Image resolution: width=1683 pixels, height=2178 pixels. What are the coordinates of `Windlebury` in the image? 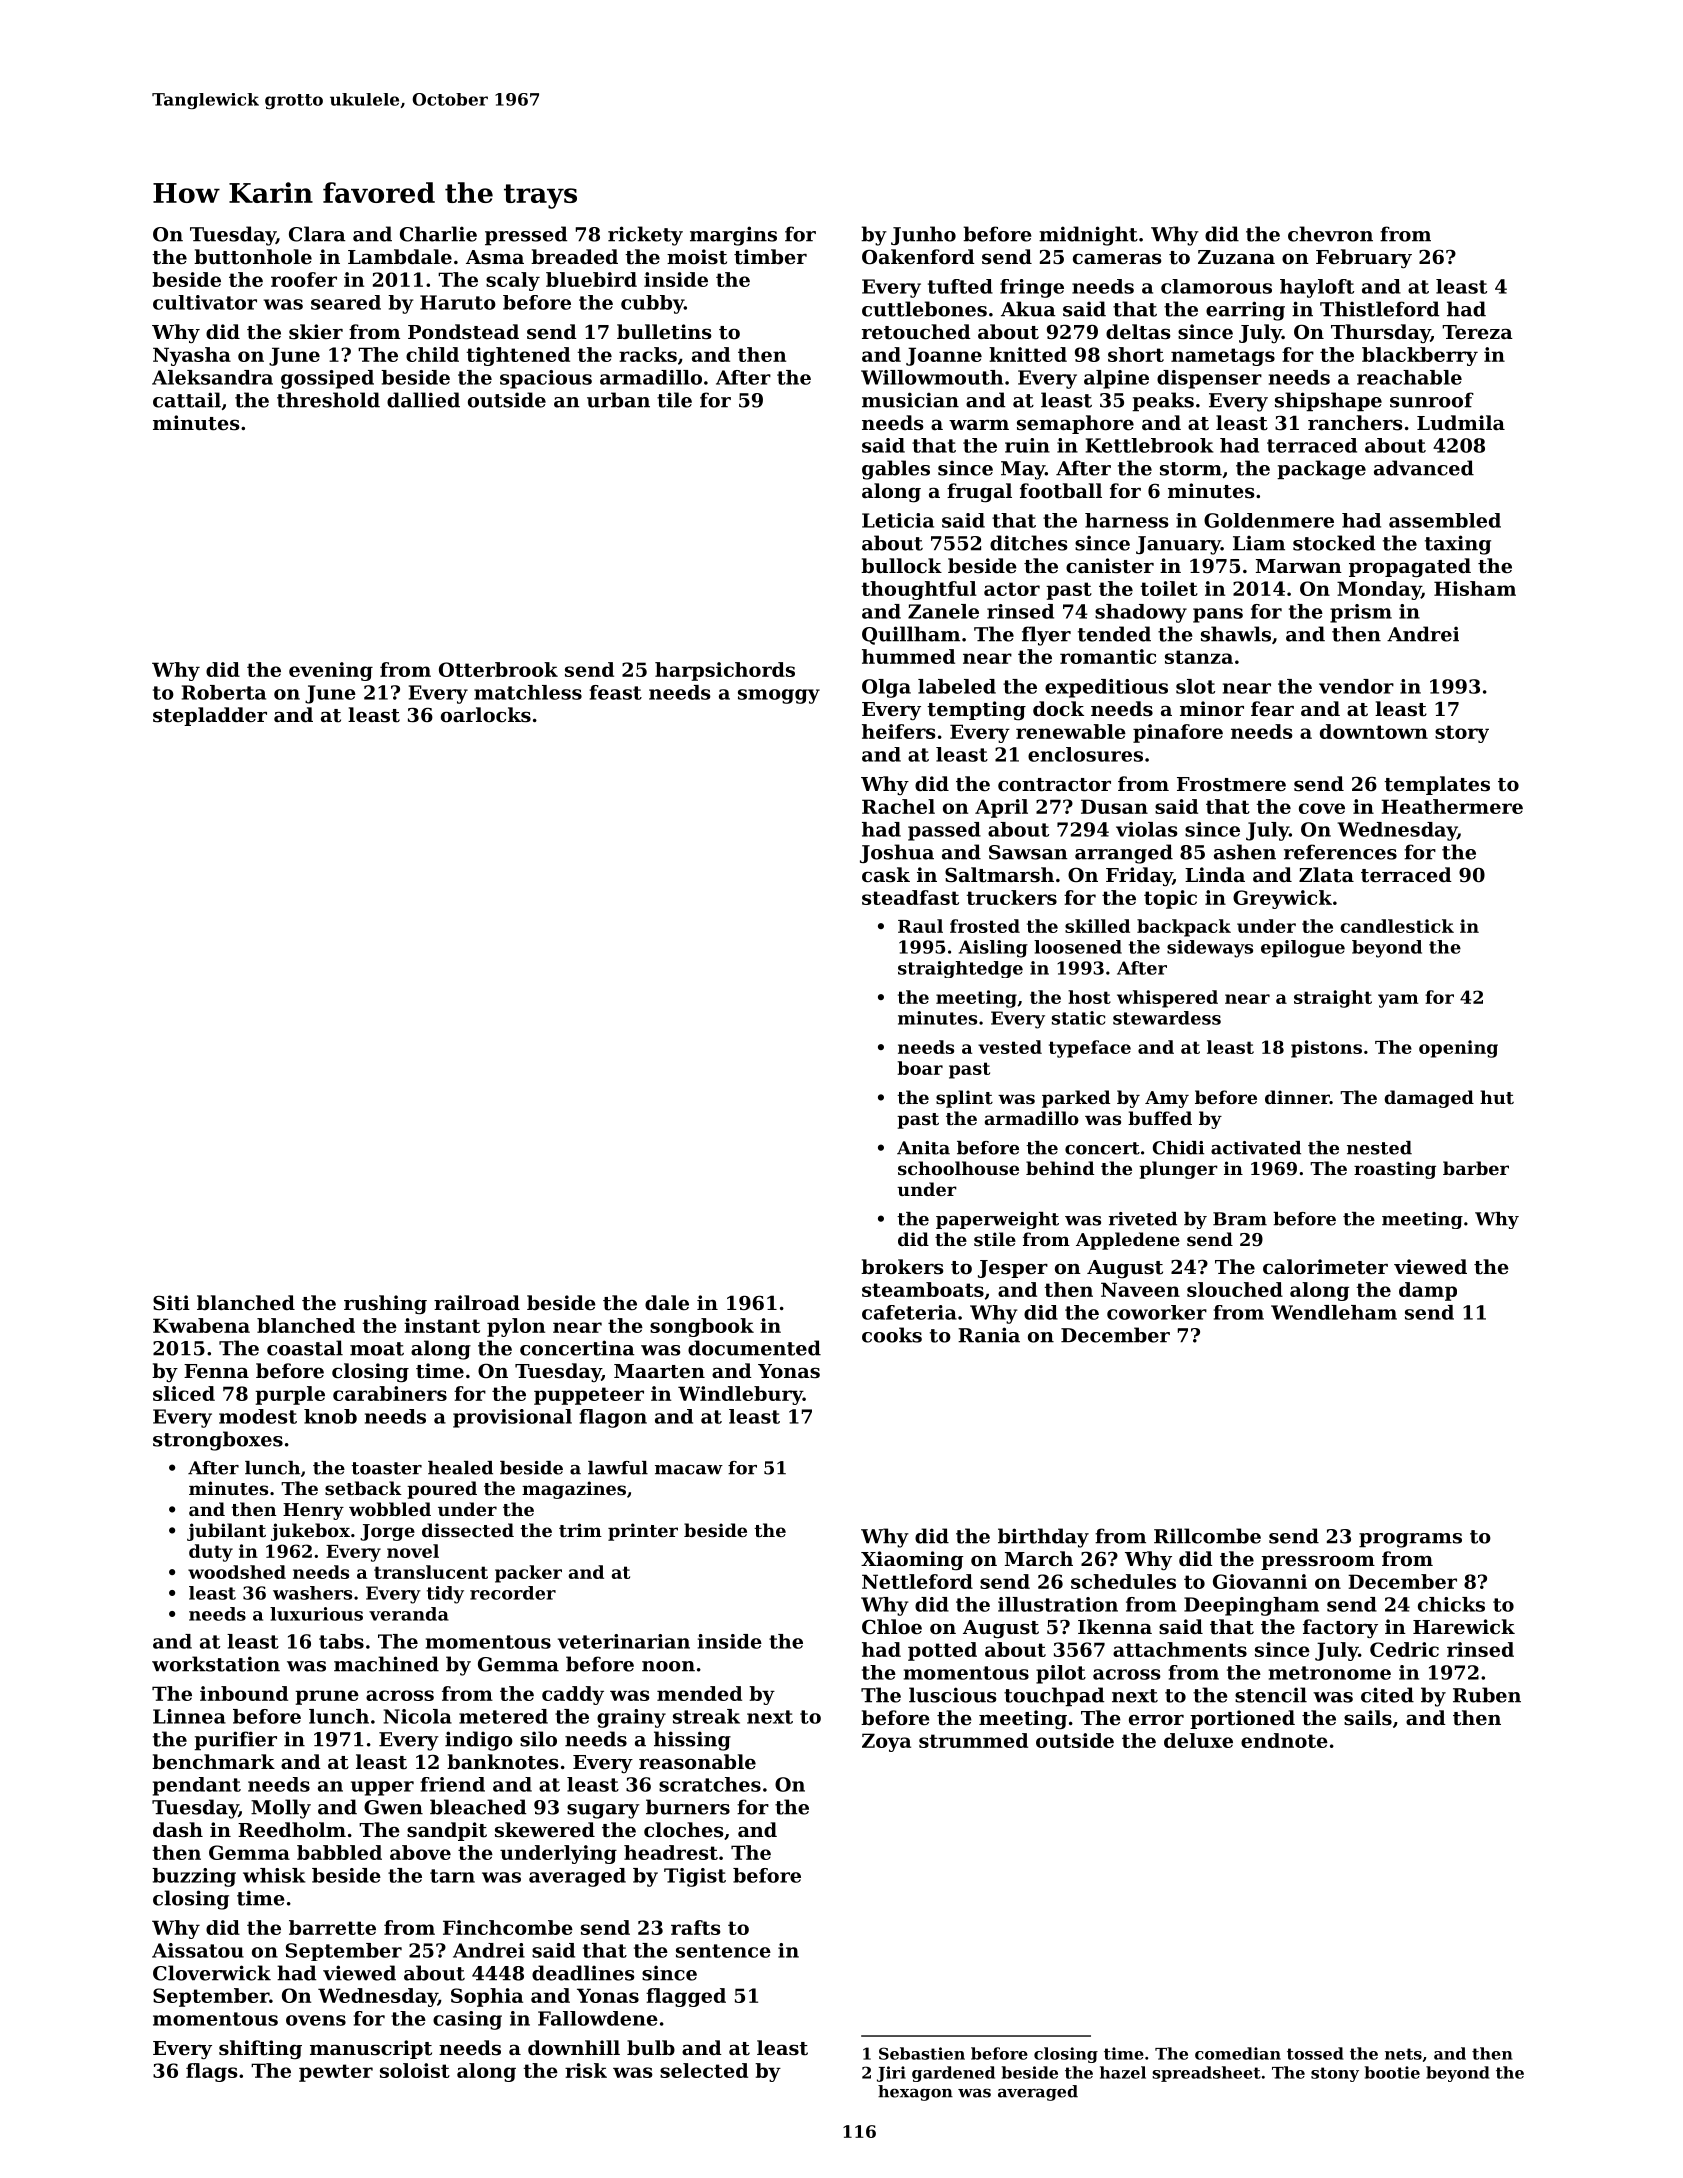 It's located at (740, 1395).
